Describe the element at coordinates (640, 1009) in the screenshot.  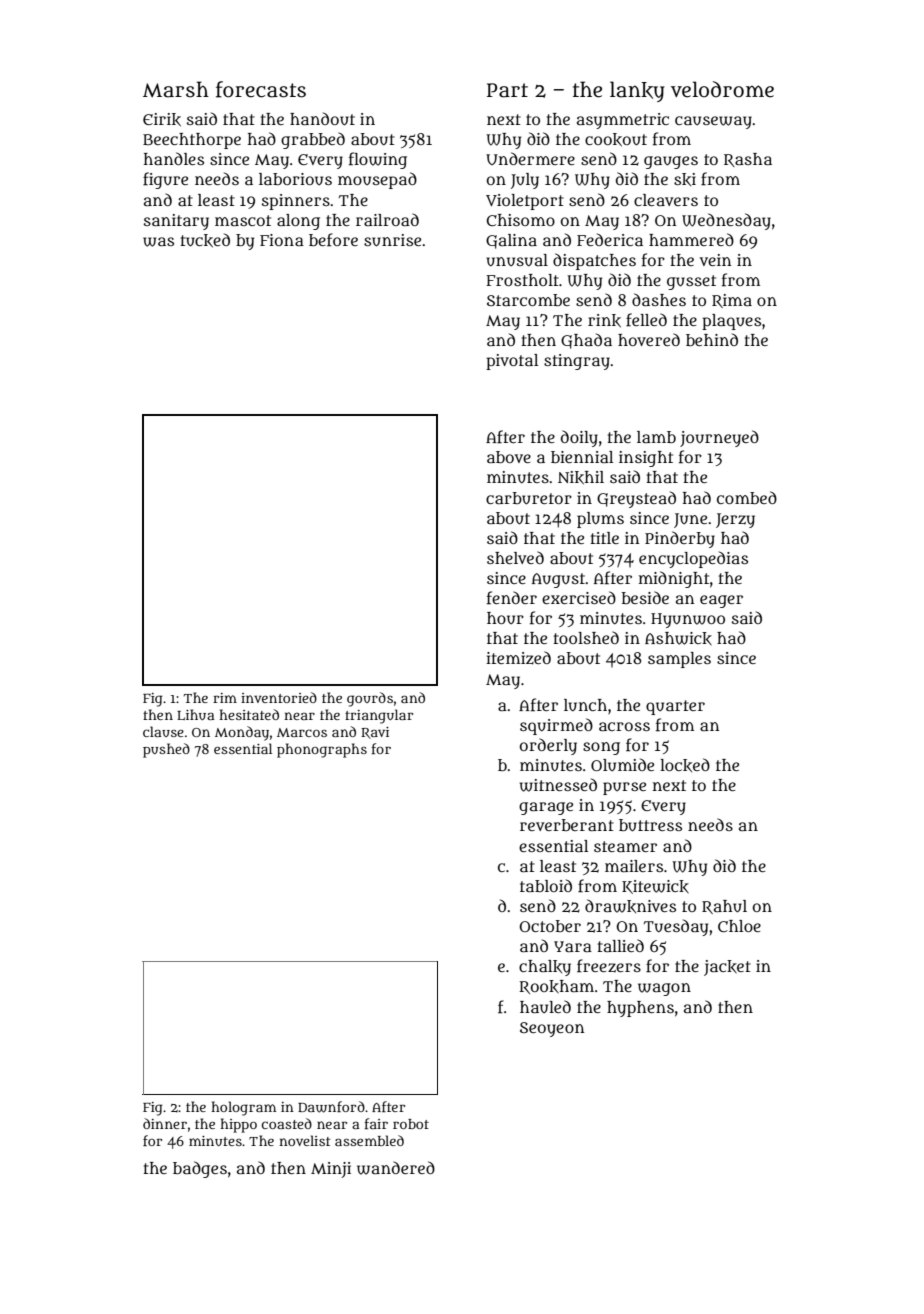
I see `hyphens` at that location.
